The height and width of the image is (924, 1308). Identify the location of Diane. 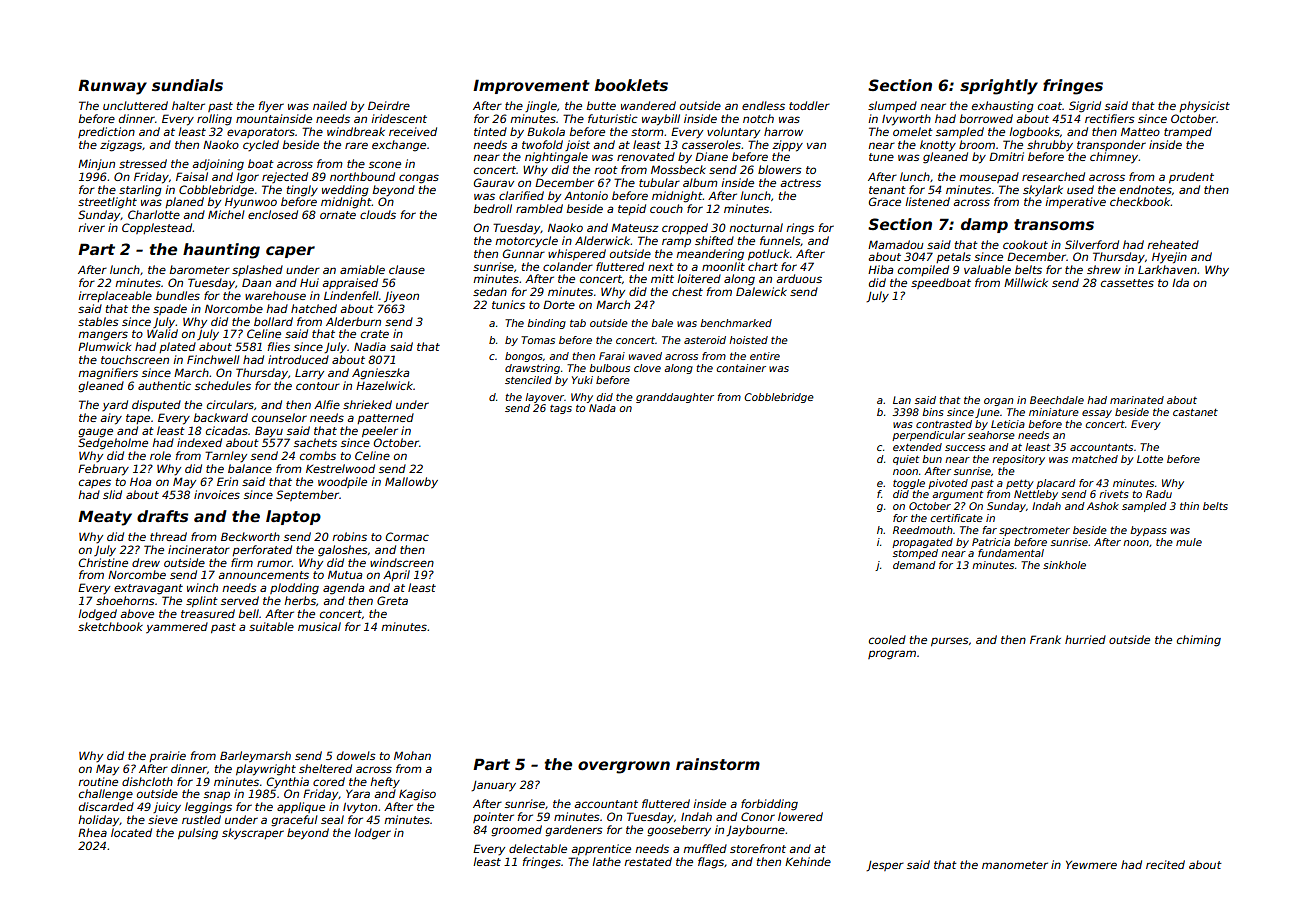
(711, 156).
